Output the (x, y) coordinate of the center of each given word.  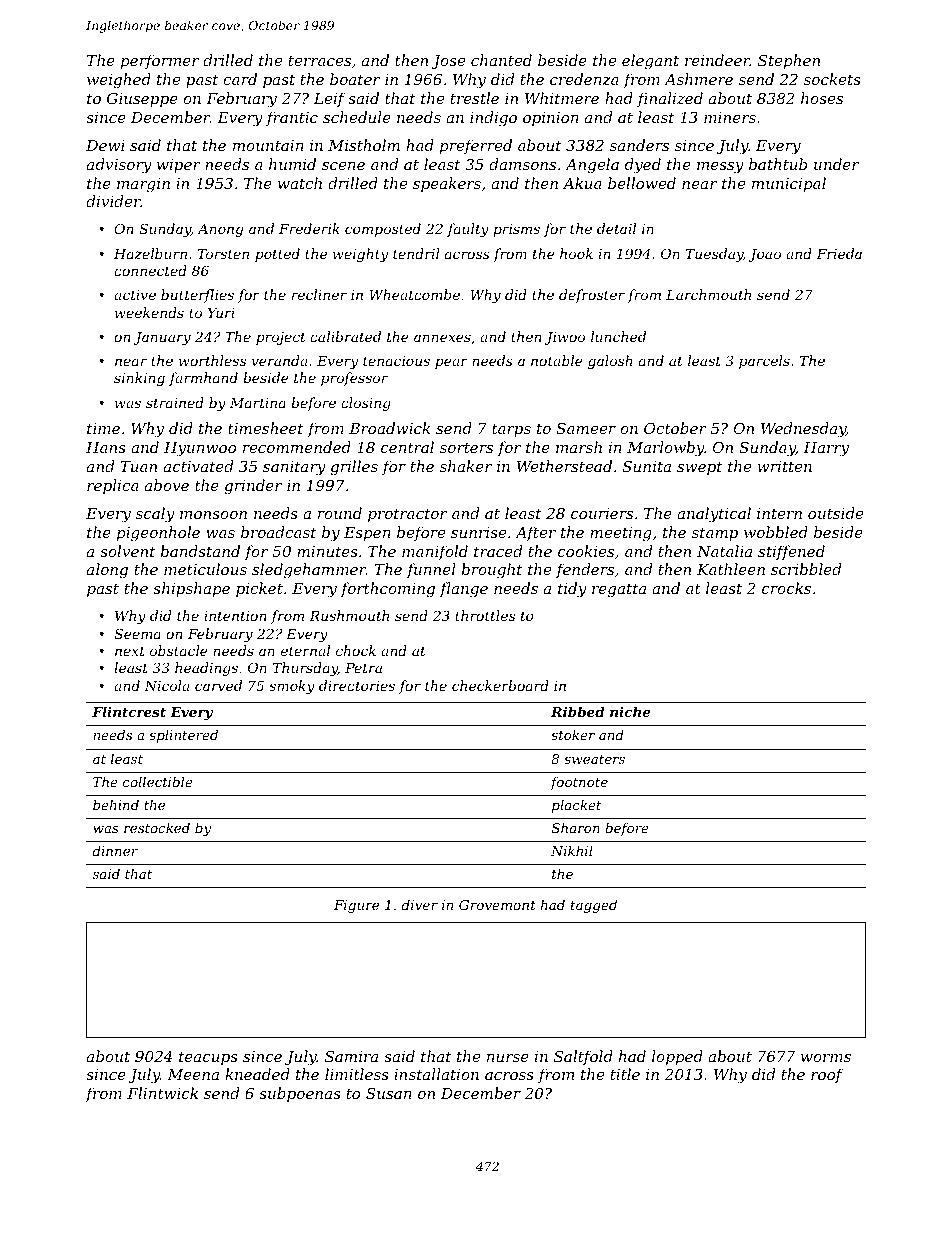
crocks (786, 588)
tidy (572, 590)
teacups (208, 1058)
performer (160, 61)
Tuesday (714, 255)
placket (577, 806)
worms (826, 1058)
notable (557, 360)
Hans (106, 447)
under (836, 164)
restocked (157, 827)
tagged (594, 906)
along (107, 571)
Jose (448, 62)
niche (630, 711)
